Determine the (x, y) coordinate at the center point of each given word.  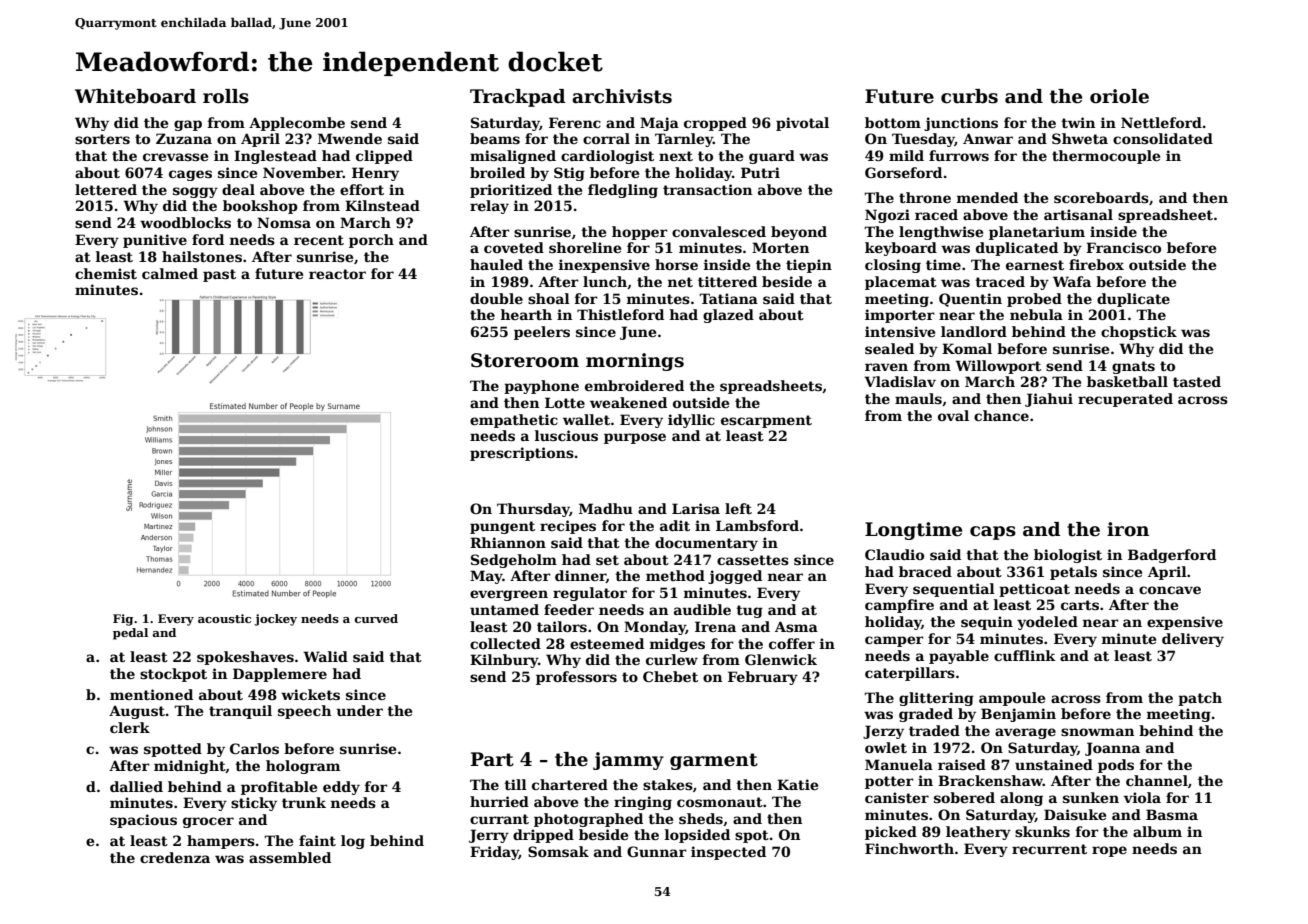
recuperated (1125, 400)
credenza (175, 857)
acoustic (224, 618)
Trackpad (517, 98)
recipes (568, 527)
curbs (969, 96)
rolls (226, 96)
